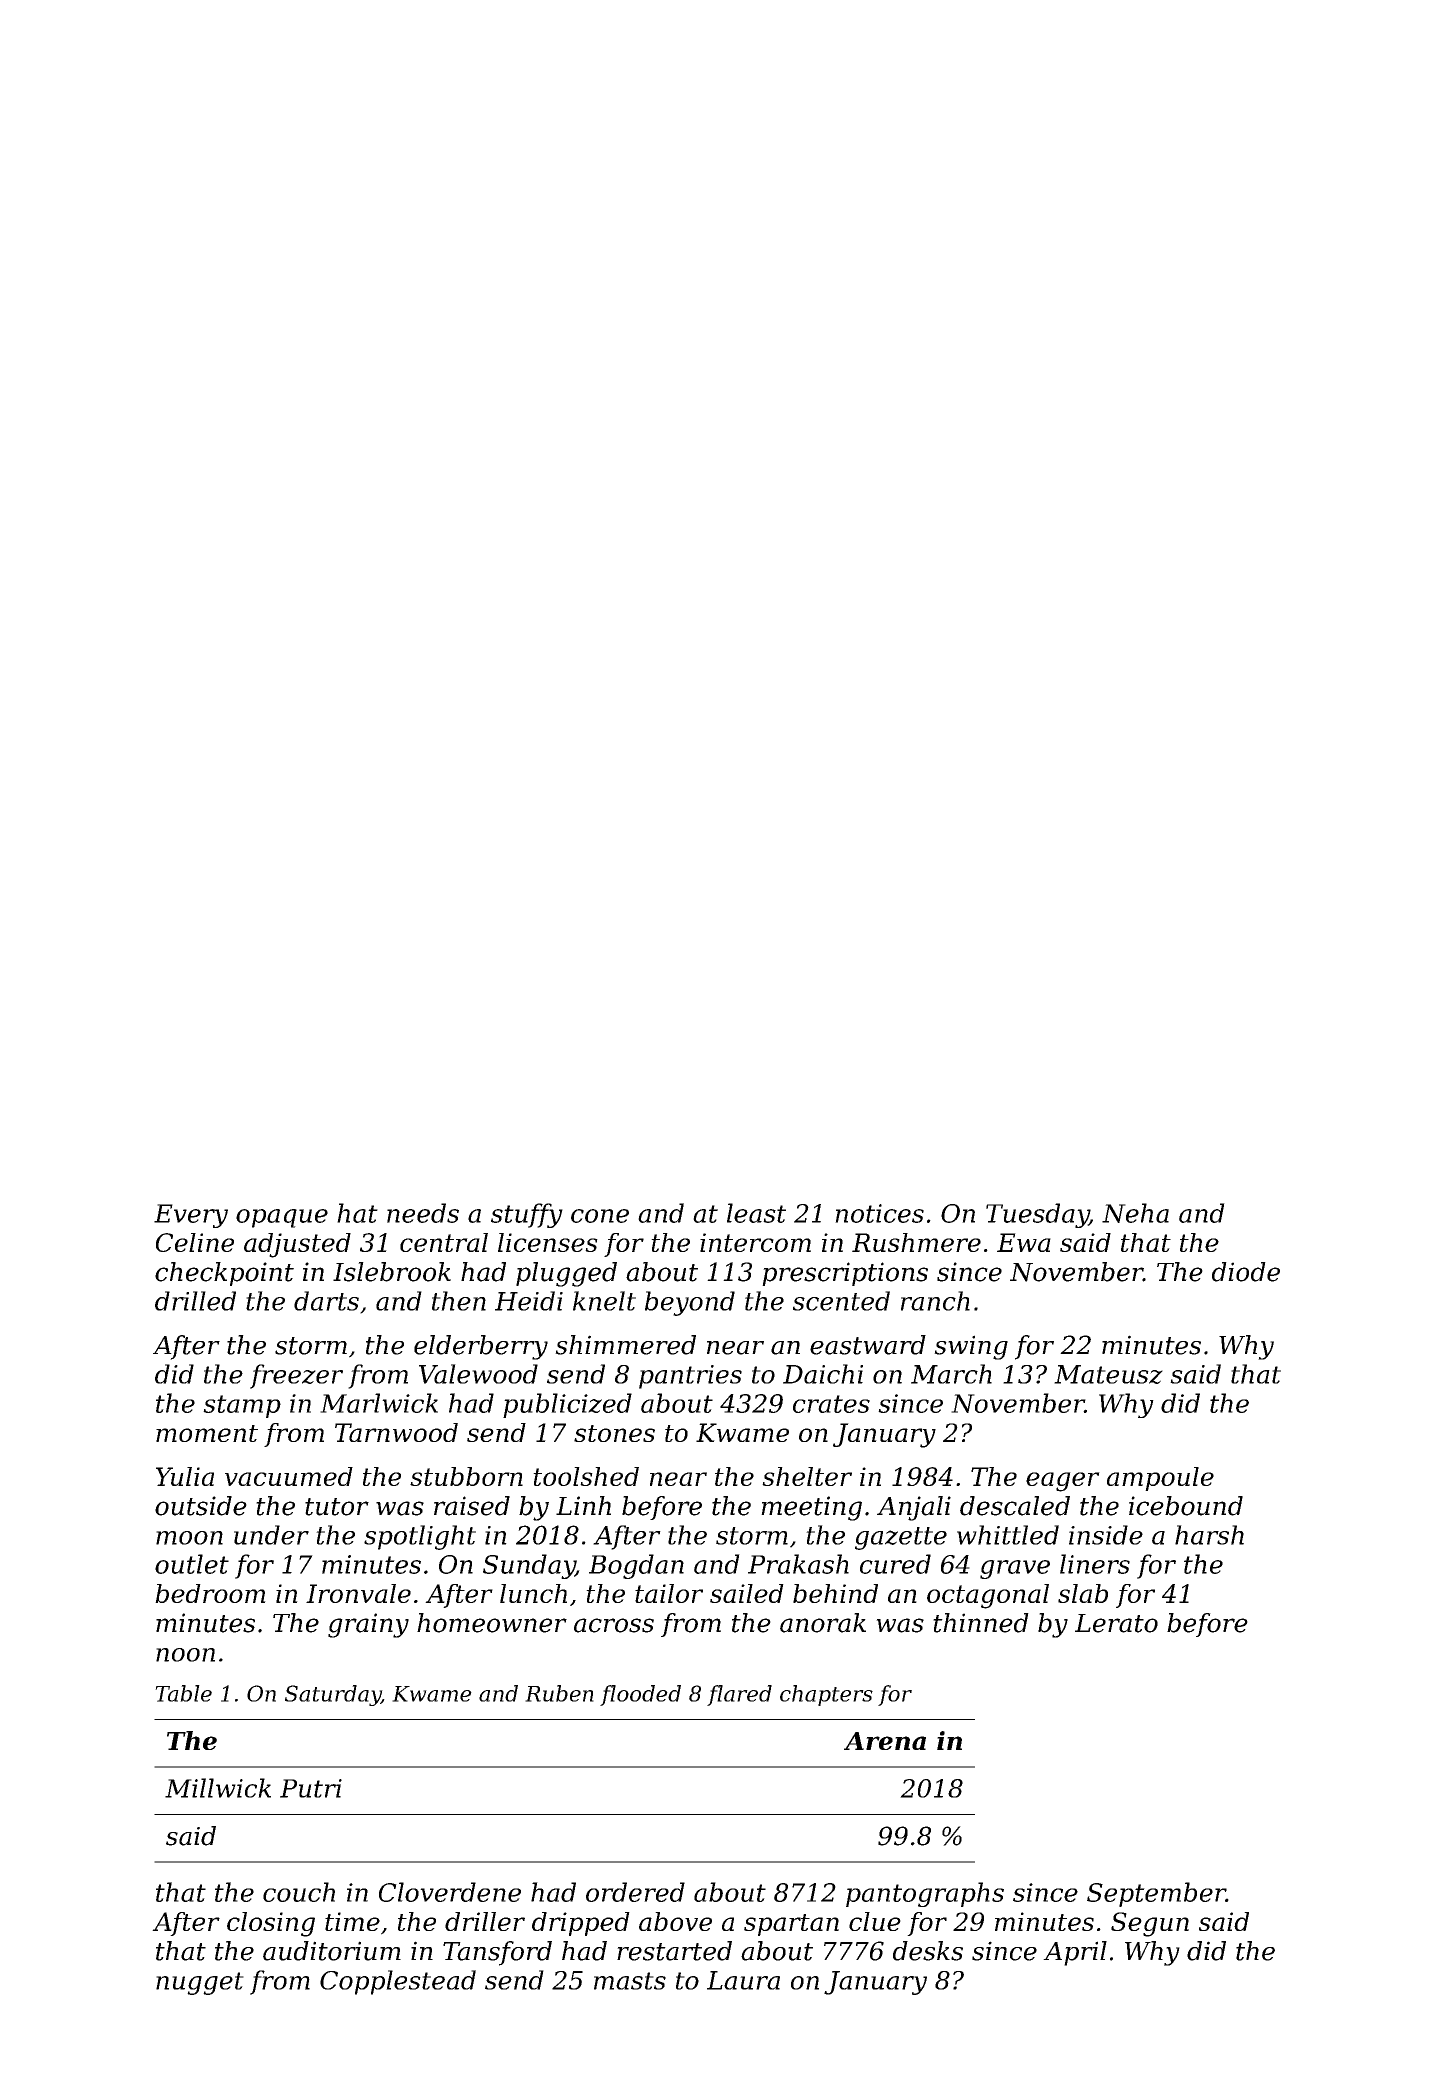 The image size is (1450, 2100). What do you see at coordinates (1135, 1213) in the page?
I see `Neha` at bounding box center [1135, 1213].
